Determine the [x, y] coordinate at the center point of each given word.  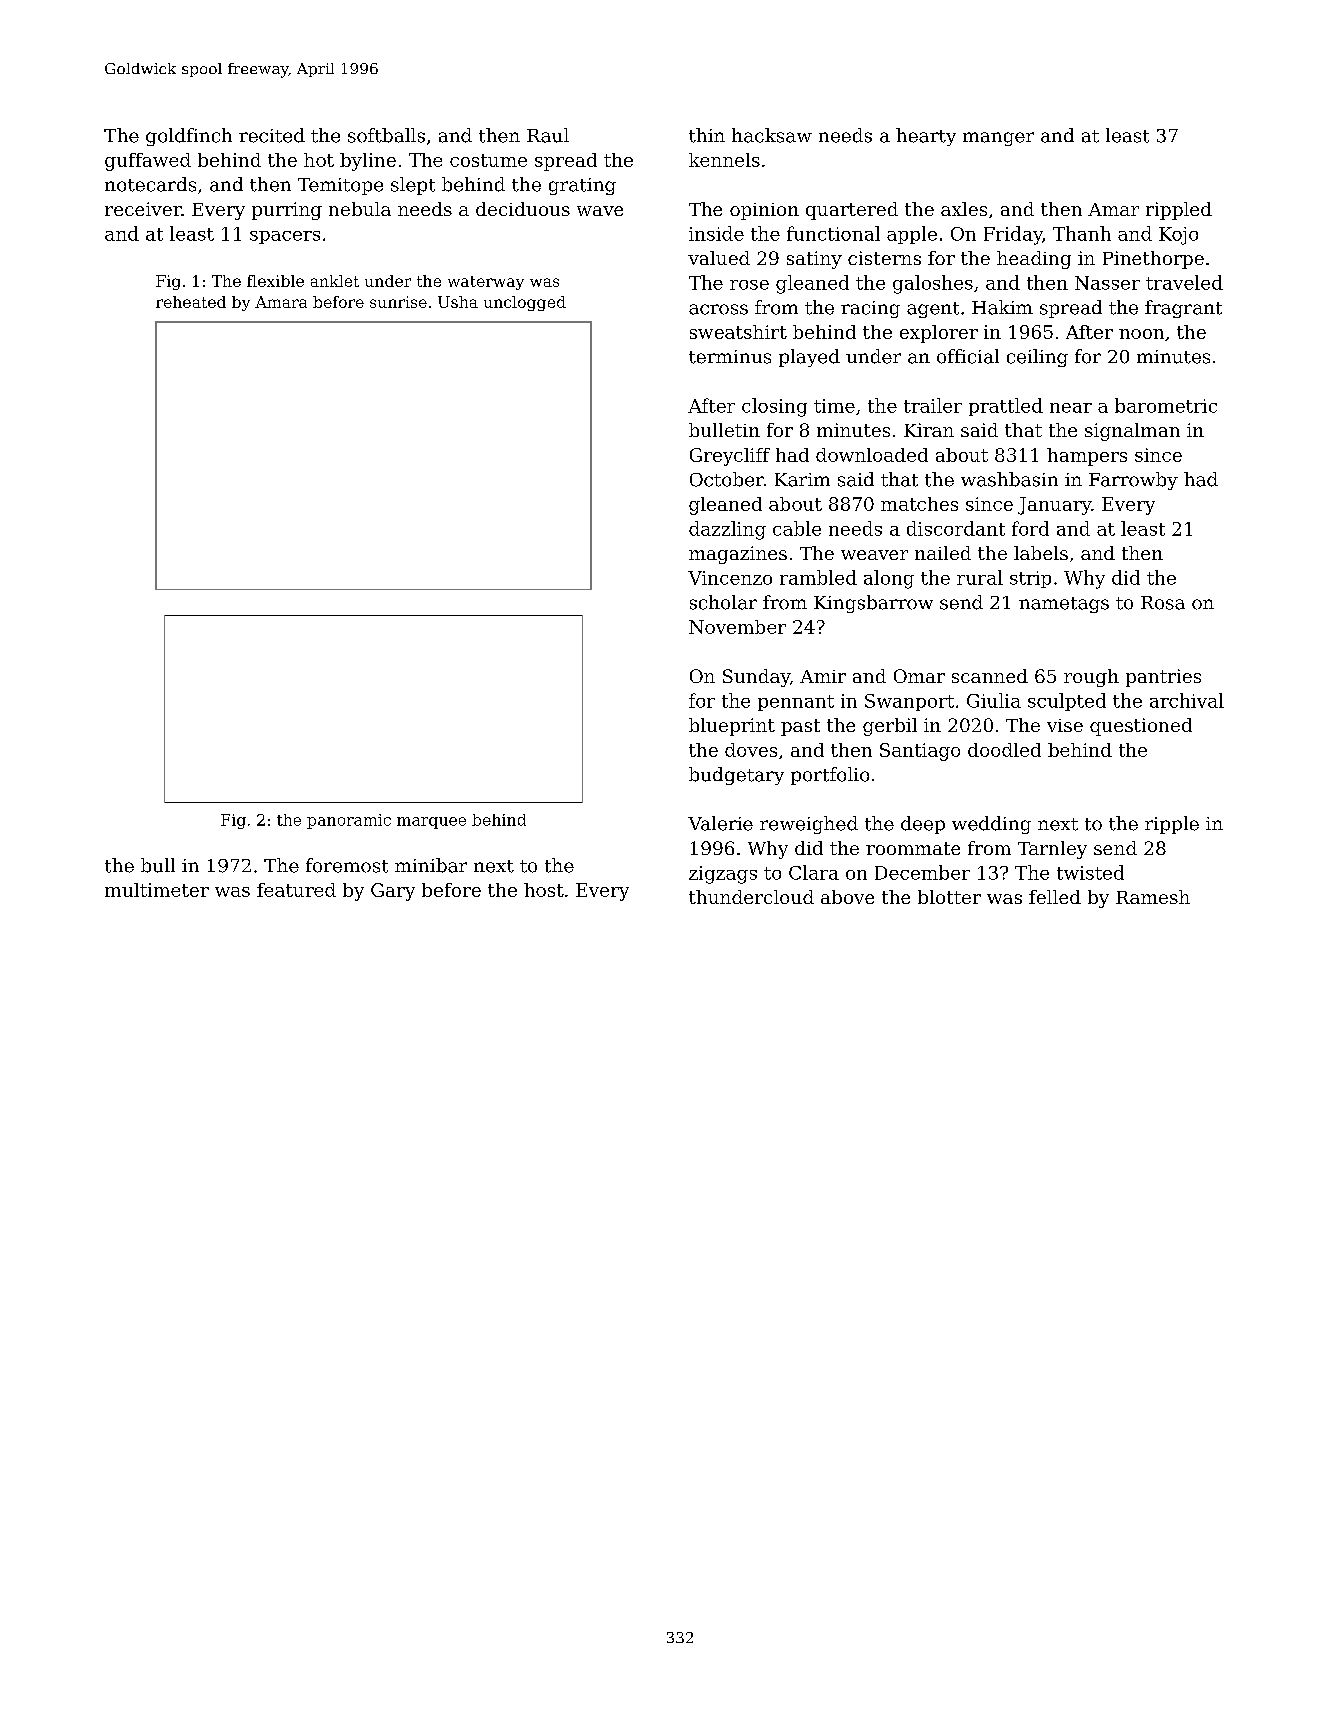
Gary [393, 892]
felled [1055, 897]
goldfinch [189, 137]
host [544, 890]
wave [600, 211]
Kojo [1178, 236]
